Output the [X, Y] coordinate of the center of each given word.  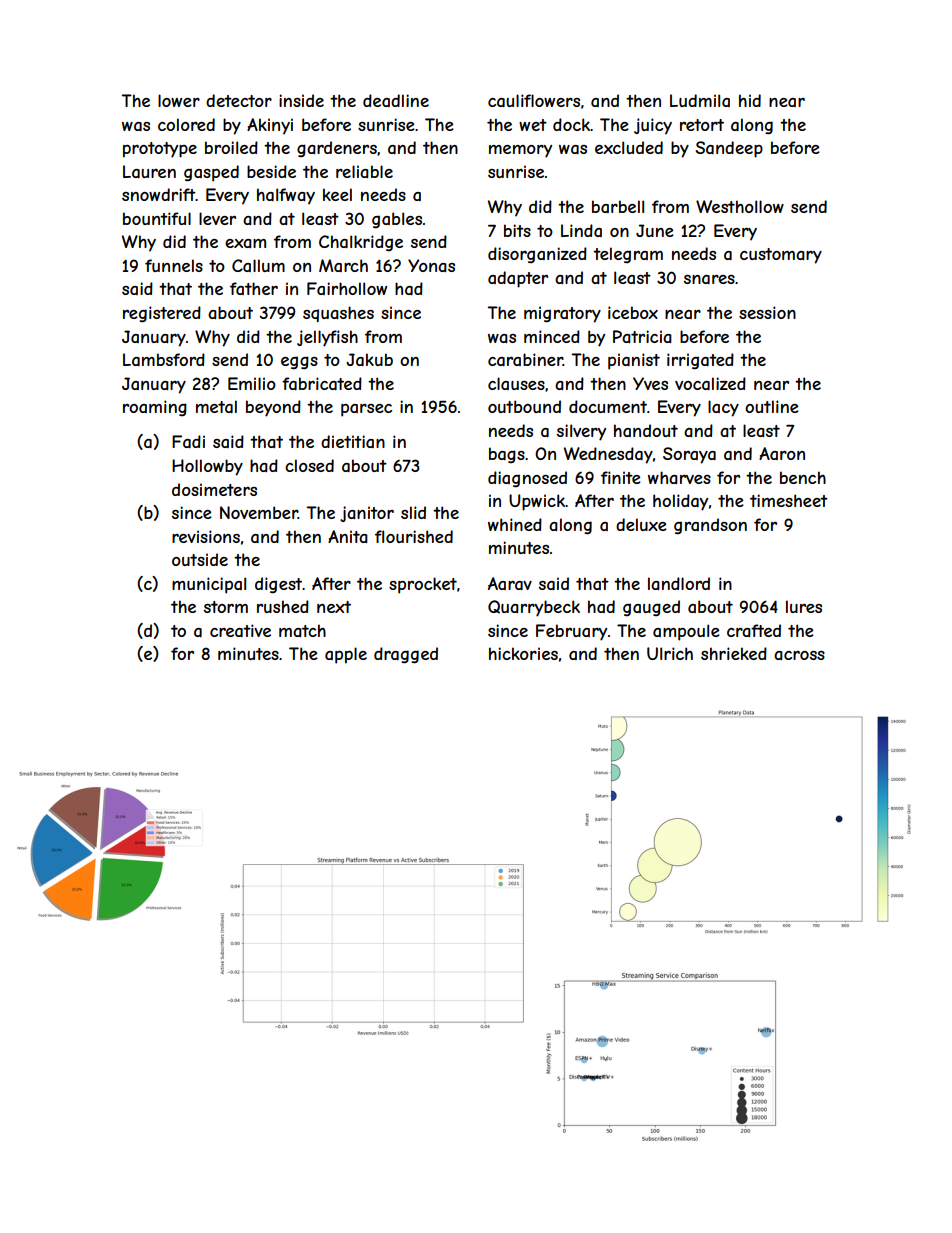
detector [239, 100]
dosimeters [214, 489]
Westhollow [740, 206]
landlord [679, 583]
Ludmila [700, 100]
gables [397, 220]
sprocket [423, 585]
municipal [209, 585]
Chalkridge [361, 243]
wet [533, 125]
